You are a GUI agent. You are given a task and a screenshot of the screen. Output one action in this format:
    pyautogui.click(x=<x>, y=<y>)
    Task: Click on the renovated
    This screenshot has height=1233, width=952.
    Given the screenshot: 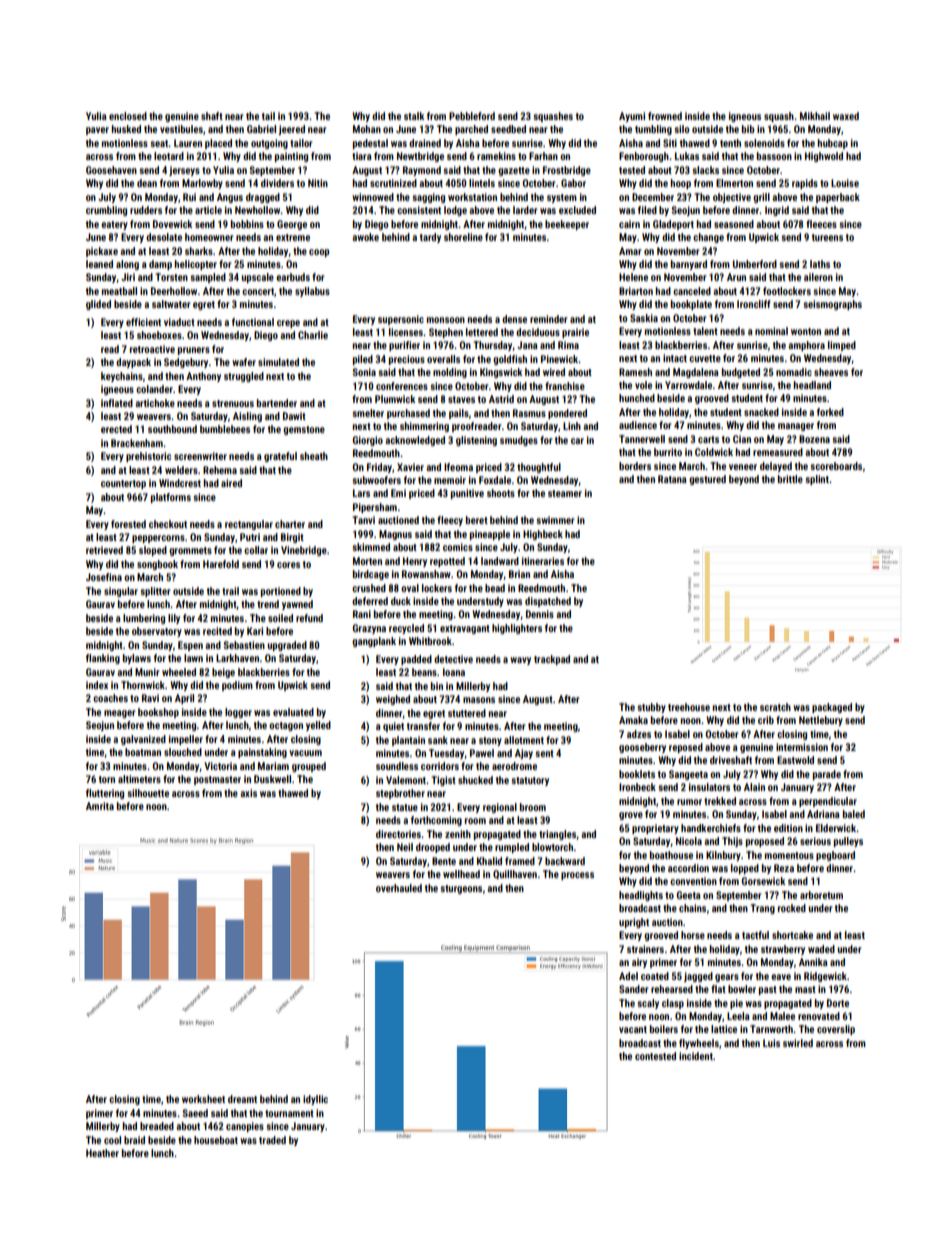 What is the action you would take?
    pyautogui.click(x=819, y=1016)
